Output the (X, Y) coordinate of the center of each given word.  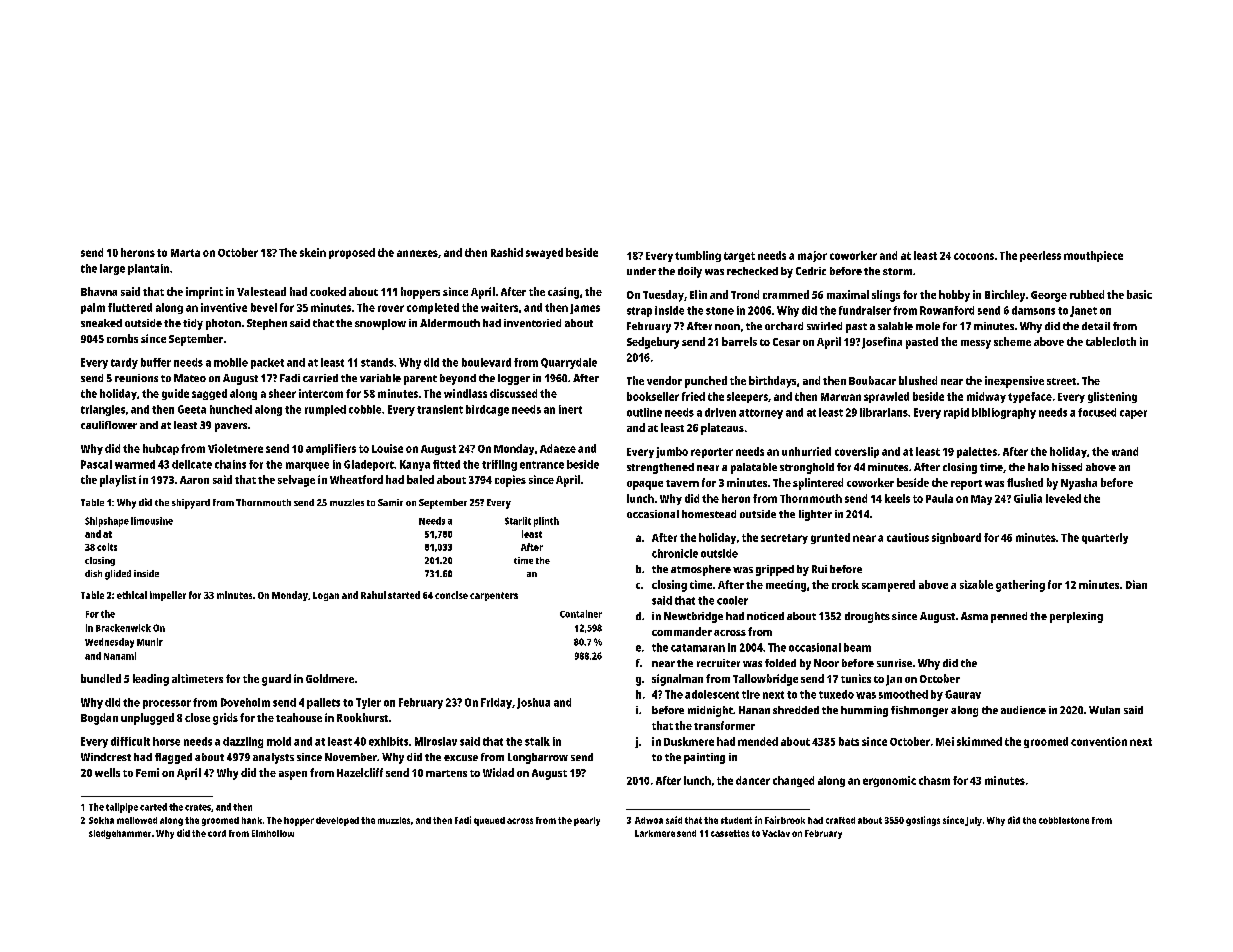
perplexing (1076, 617)
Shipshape (107, 522)
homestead (709, 514)
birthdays (772, 382)
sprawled (886, 397)
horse (166, 741)
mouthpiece (1093, 256)
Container (581, 614)
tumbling (698, 256)
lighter (815, 515)
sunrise (894, 663)
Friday (496, 703)
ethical (132, 595)
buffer (156, 362)
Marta (185, 253)
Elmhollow (273, 833)
